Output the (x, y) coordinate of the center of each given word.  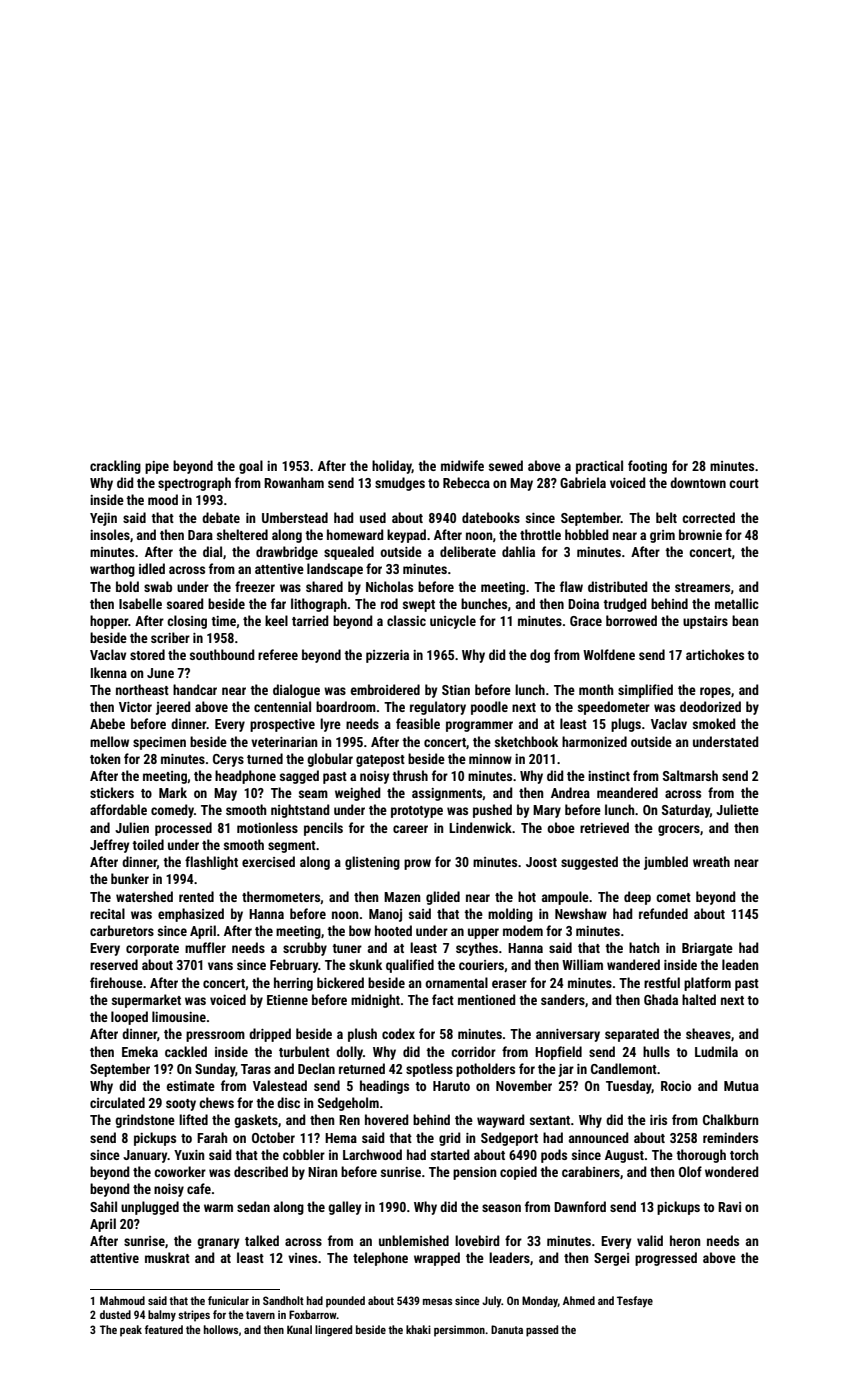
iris (658, 1120)
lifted (193, 1119)
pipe (157, 467)
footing (647, 467)
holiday (392, 467)
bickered (340, 982)
